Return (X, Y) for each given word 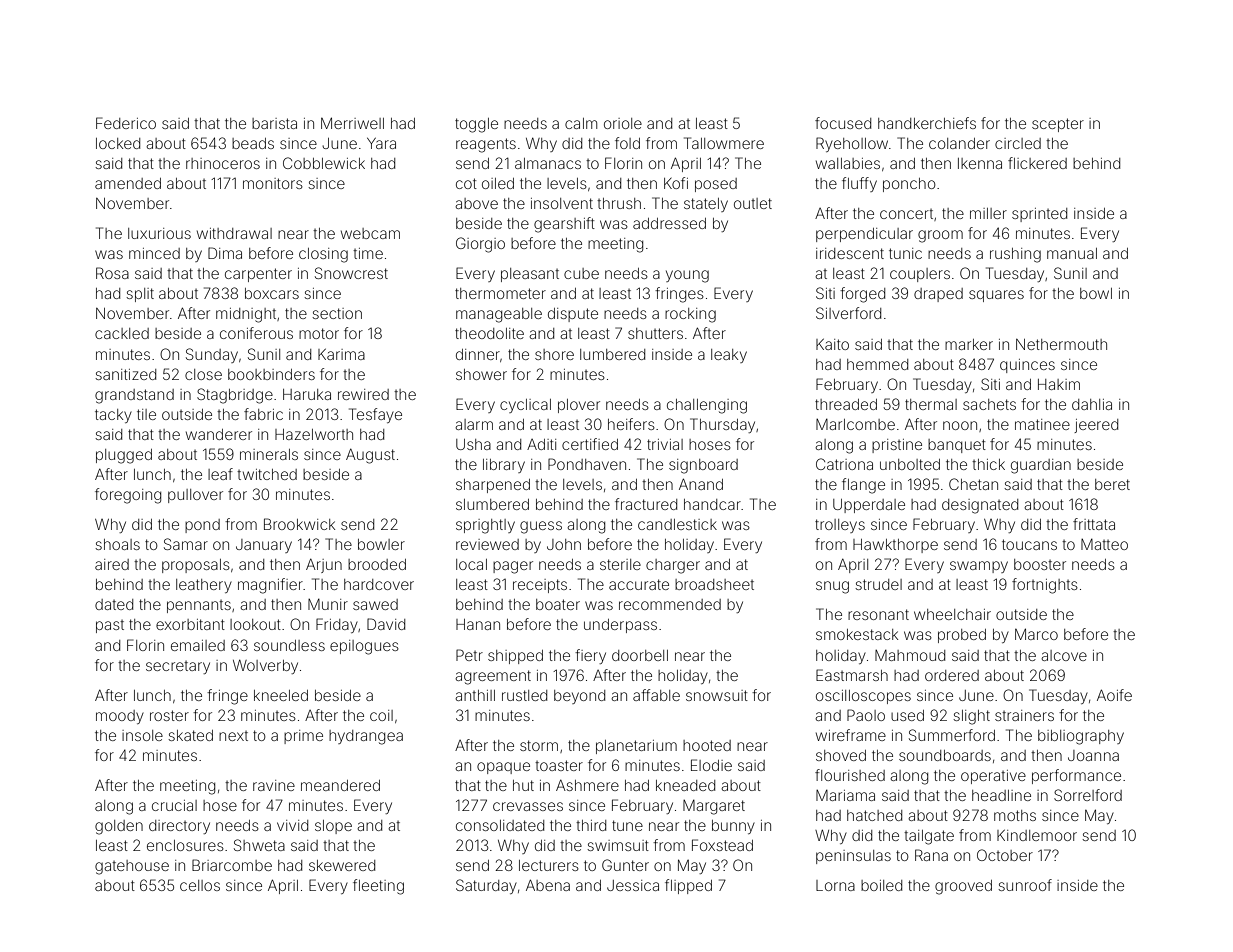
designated (980, 506)
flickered (1037, 163)
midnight (246, 315)
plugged (124, 456)
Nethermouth (1061, 344)
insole (142, 735)
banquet (957, 446)
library (504, 466)
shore (554, 354)
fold (627, 143)
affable (656, 695)
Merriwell (352, 123)
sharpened (493, 486)
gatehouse (132, 867)
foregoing (128, 496)
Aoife (1114, 695)
